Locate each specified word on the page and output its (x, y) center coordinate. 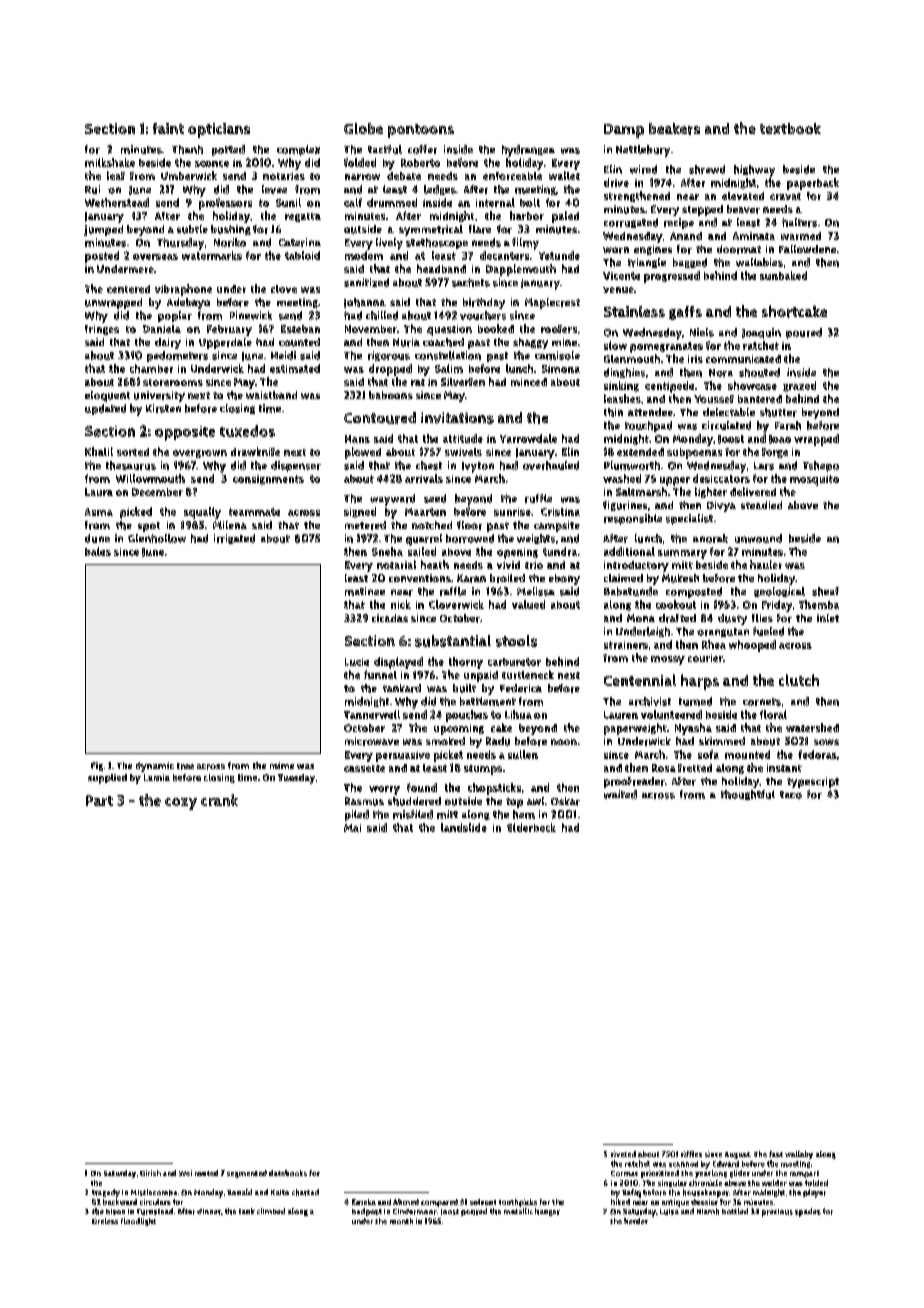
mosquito (814, 480)
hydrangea (528, 151)
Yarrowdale (528, 438)
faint (168, 128)
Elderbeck (531, 827)
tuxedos (247, 431)
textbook (790, 128)
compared (439, 1203)
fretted (695, 768)
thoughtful (748, 795)
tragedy (106, 1193)
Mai (352, 828)
